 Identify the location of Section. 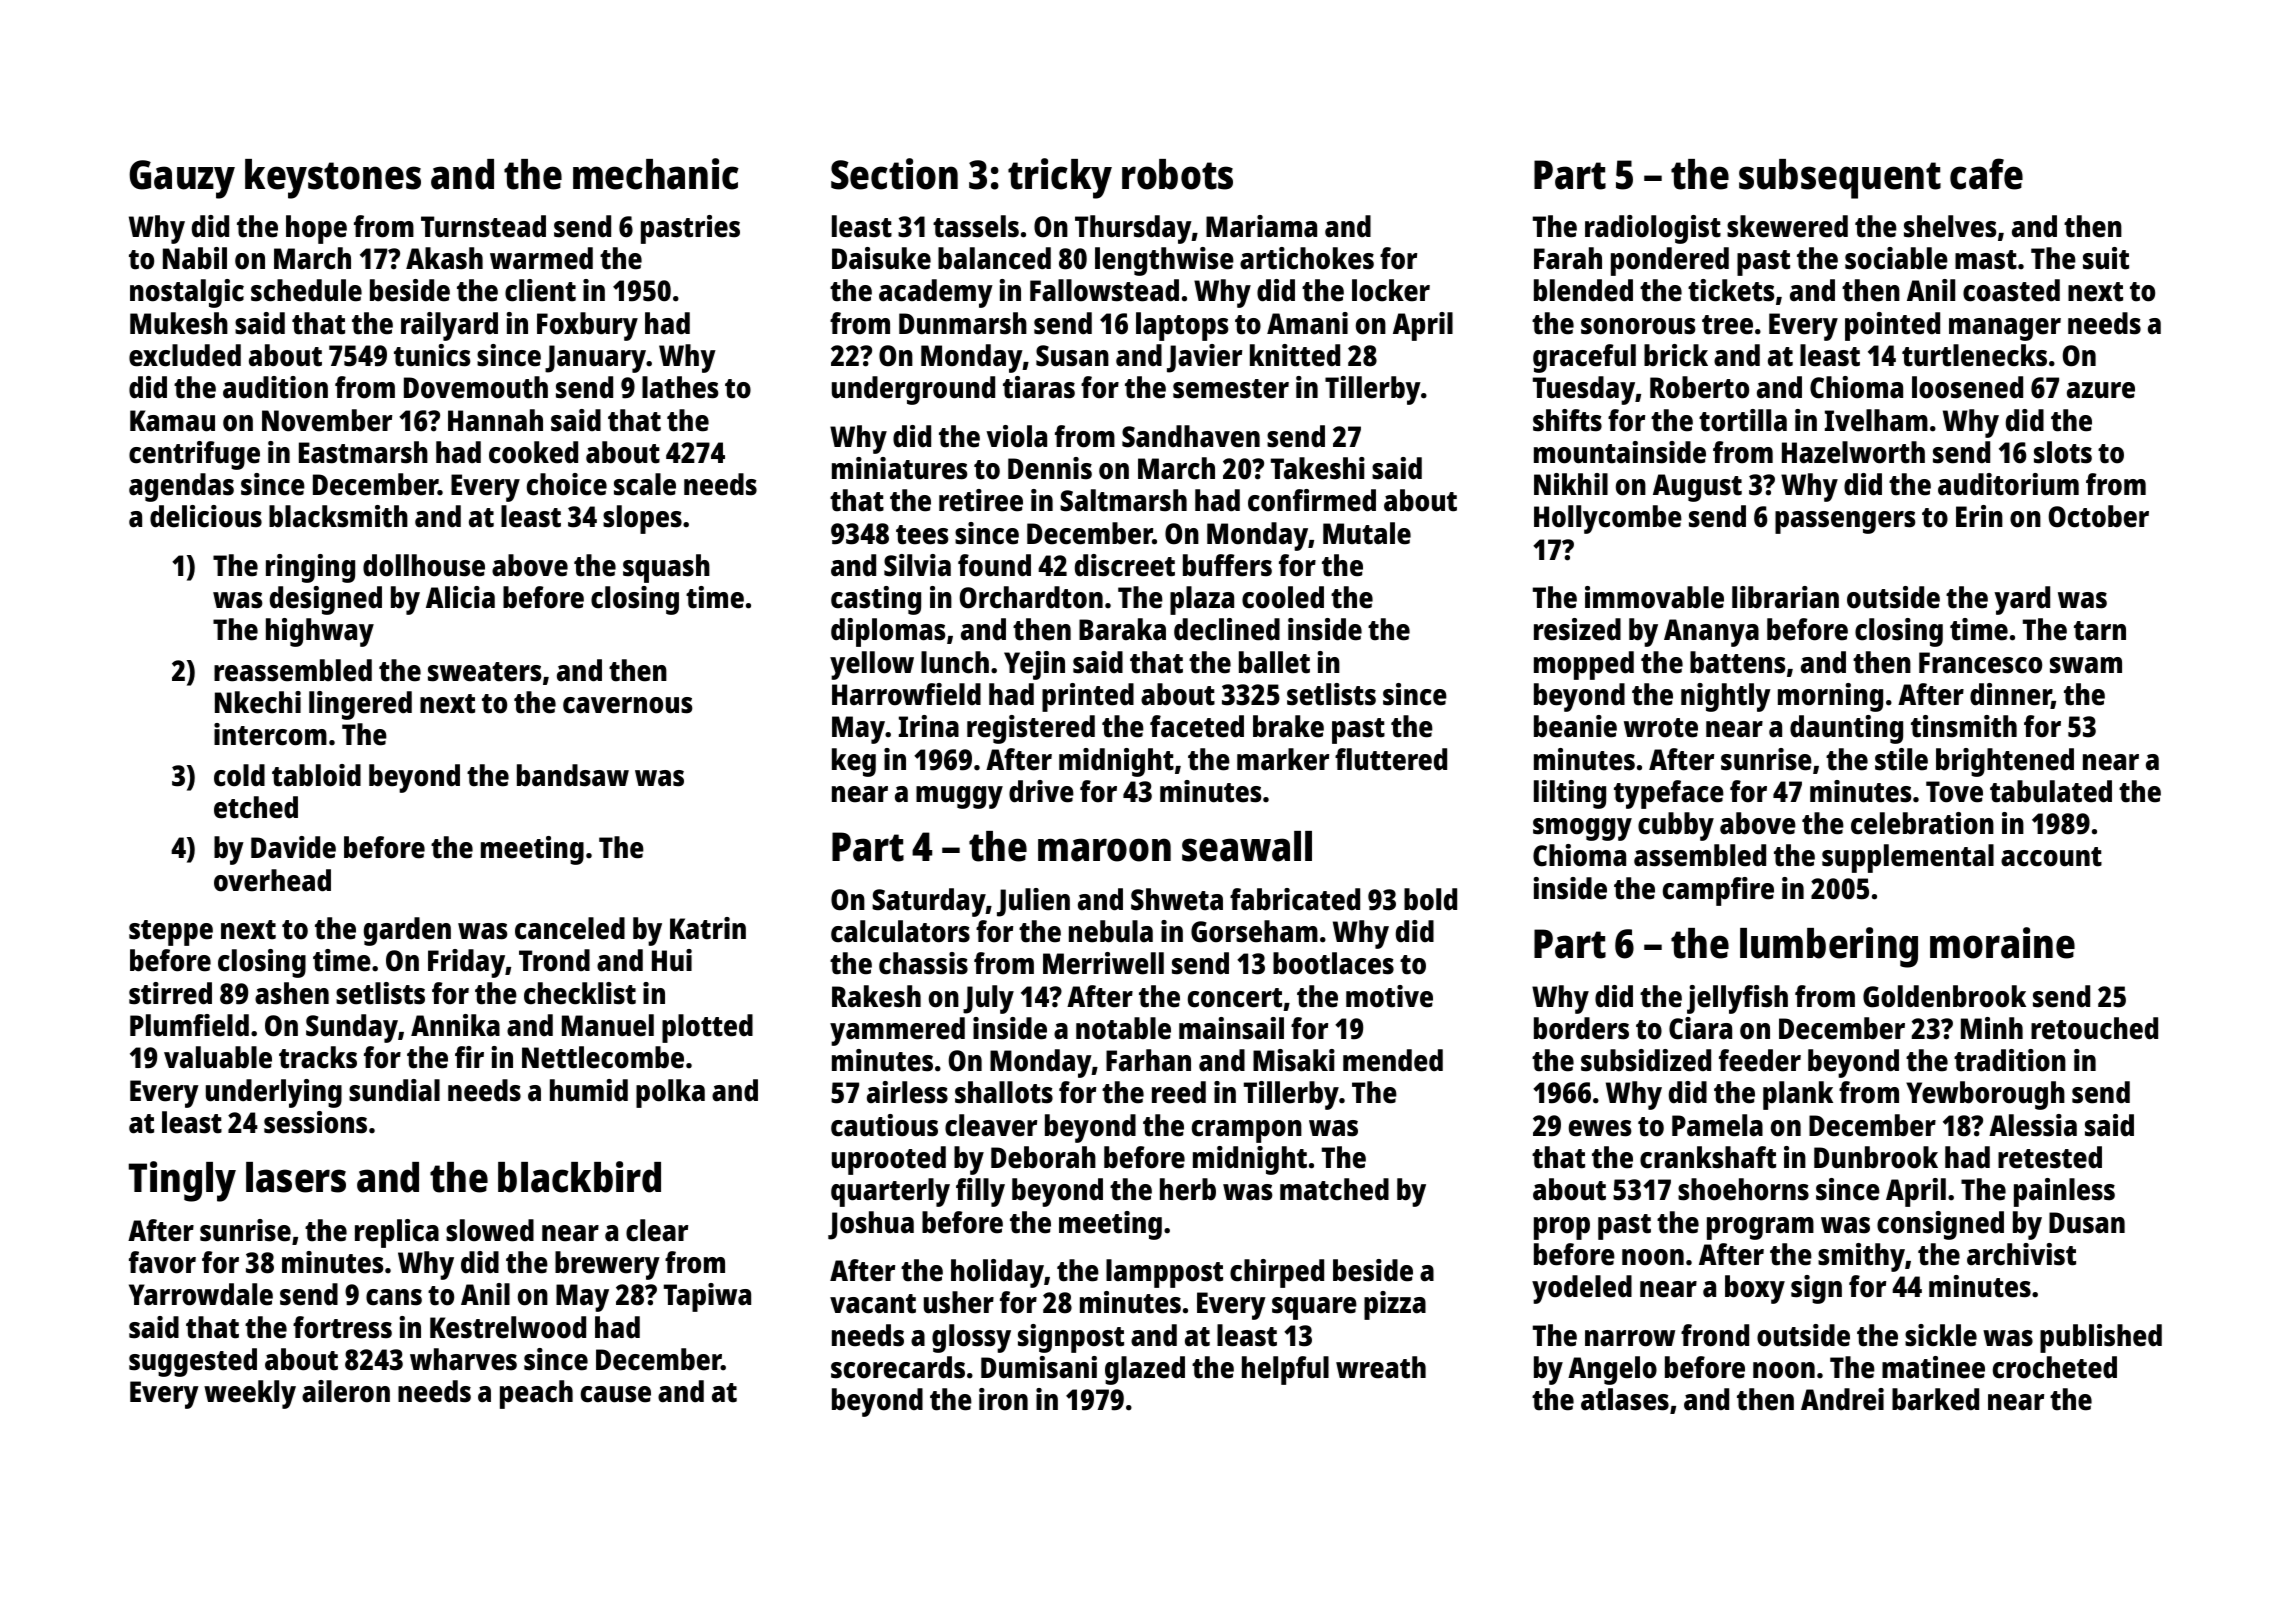
(894, 174).
